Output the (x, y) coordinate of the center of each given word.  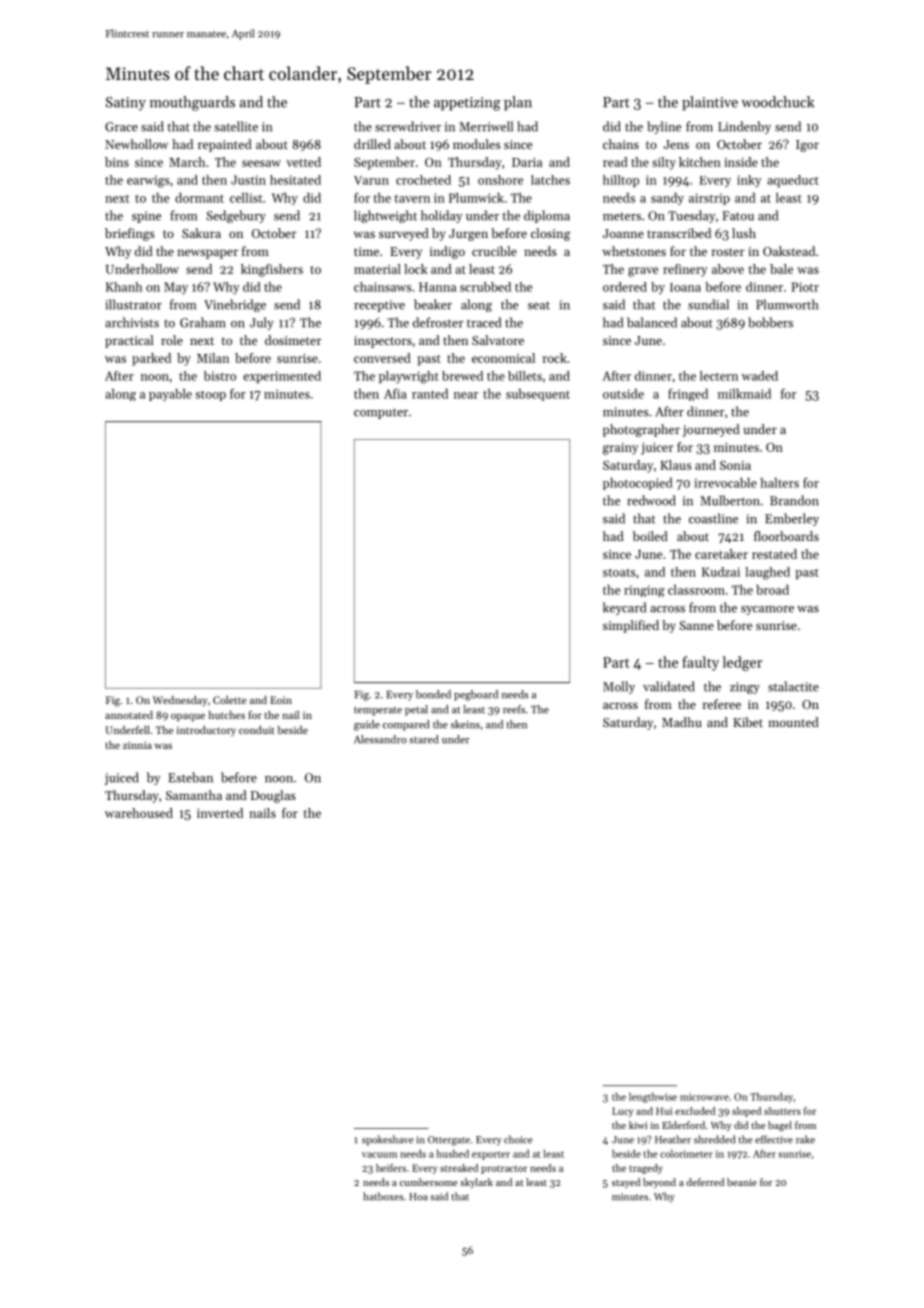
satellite (236, 126)
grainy (620, 449)
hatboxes (383, 1196)
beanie (742, 1182)
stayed (626, 1183)
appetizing (467, 104)
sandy (667, 199)
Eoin (281, 700)
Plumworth (787, 304)
